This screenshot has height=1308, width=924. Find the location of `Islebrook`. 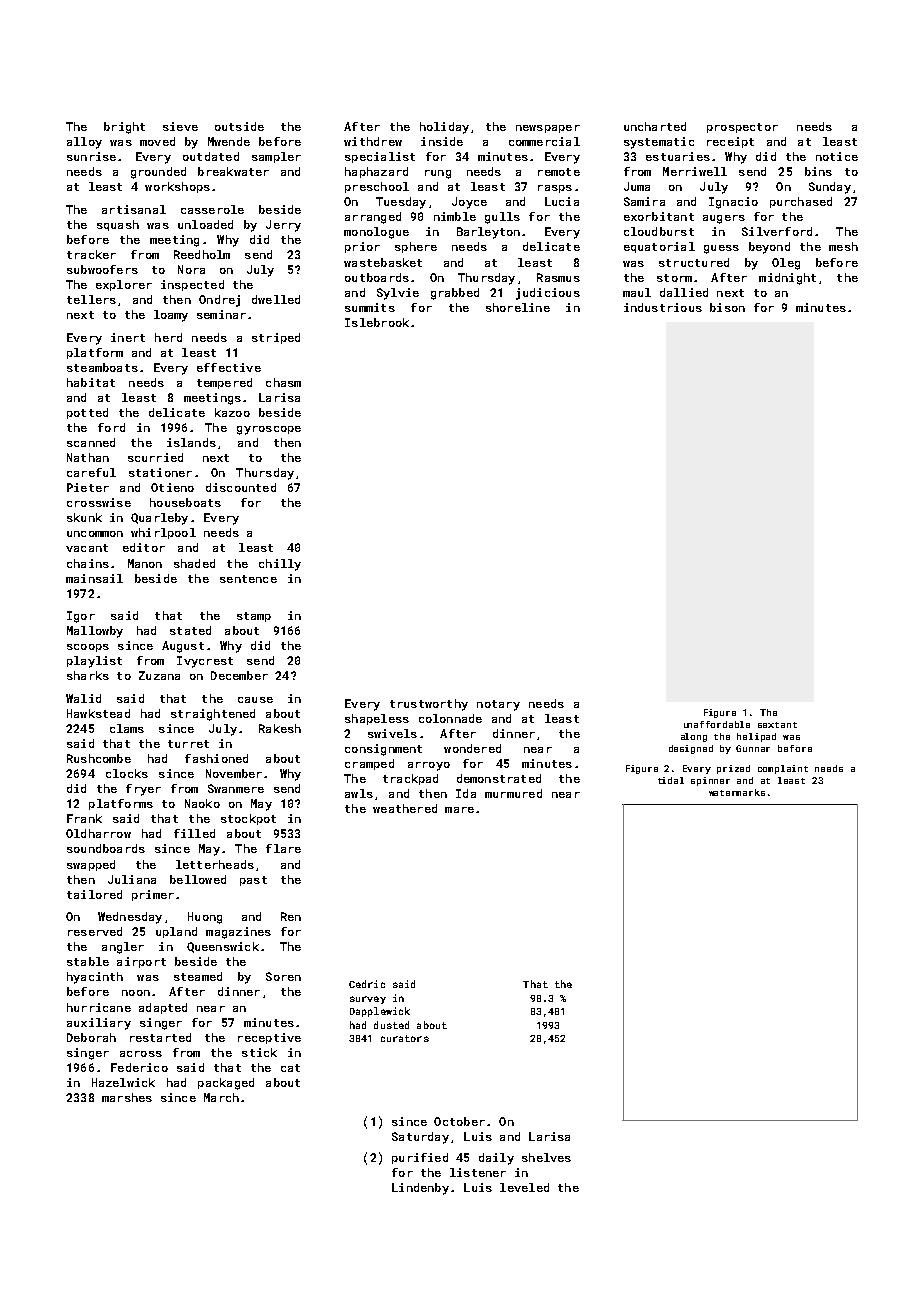

Islebrook is located at coordinates (377, 322).
